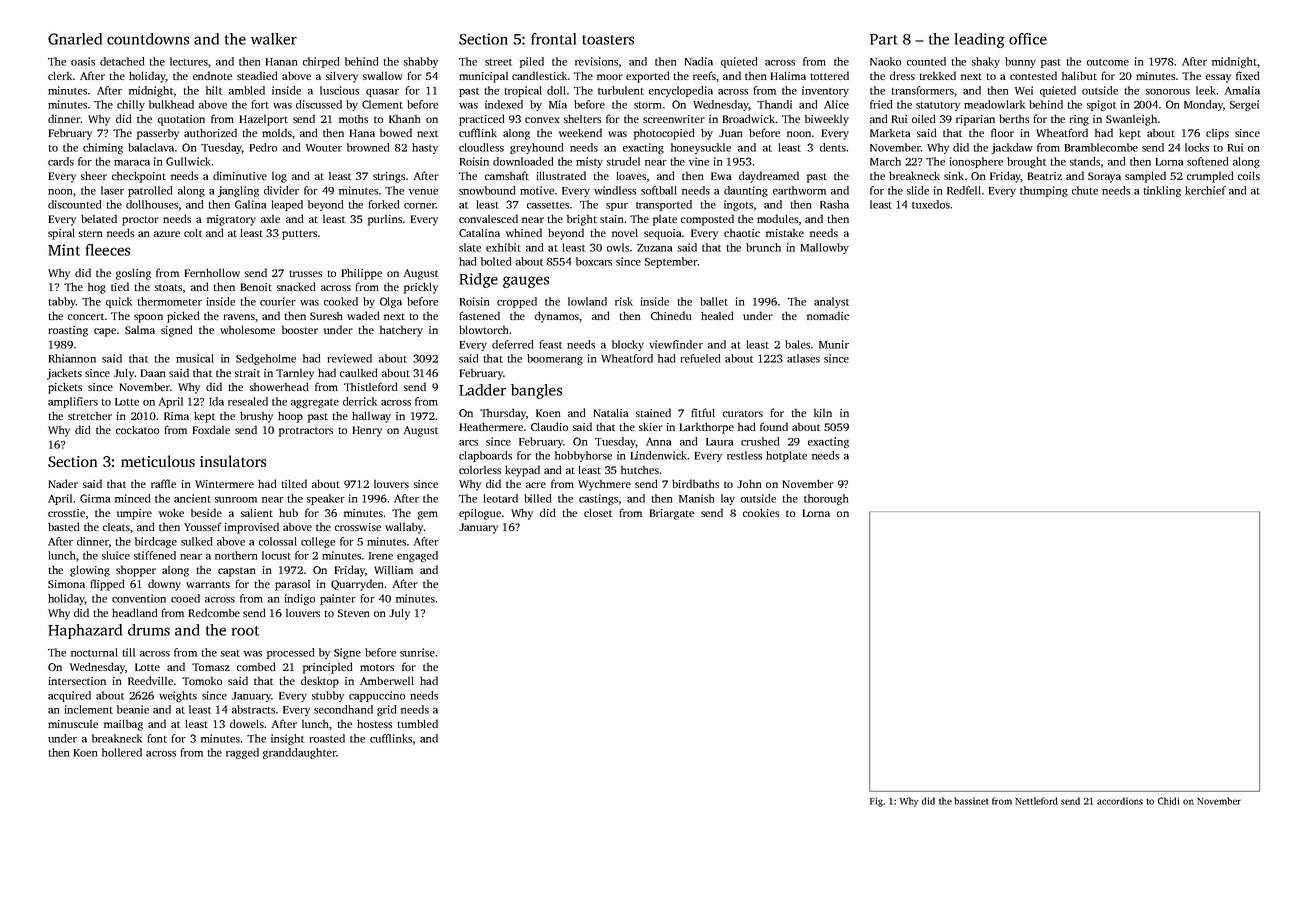 The height and width of the image is (924, 1308). Describe the element at coordinates (1036, 801) in the image. I see `Nettleford` at that location.
